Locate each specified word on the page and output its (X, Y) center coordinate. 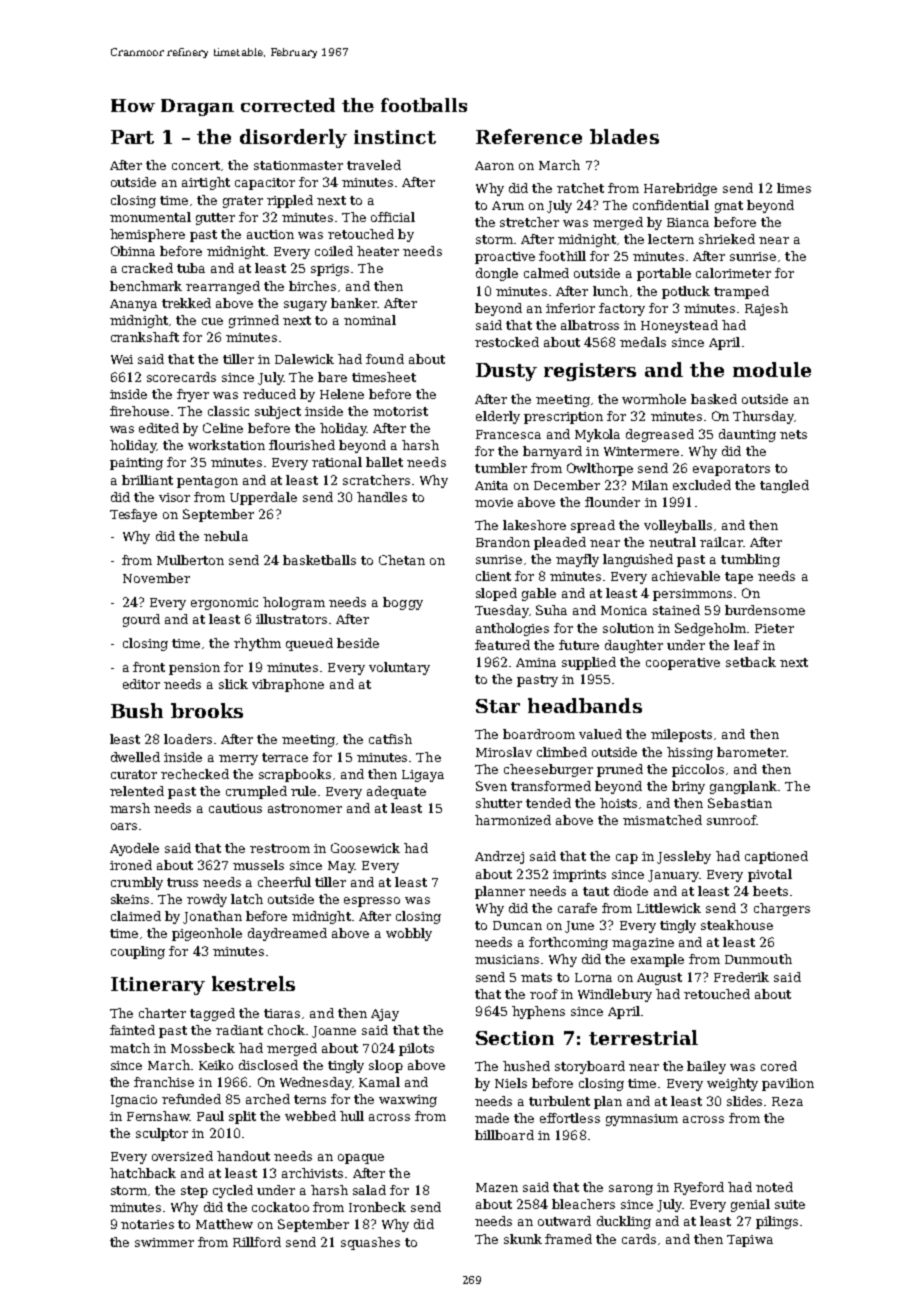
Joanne (334, 1032)
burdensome (765, 610)
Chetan (402, 560)
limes (794, 188)
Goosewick (365, 848)
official (393, 217)
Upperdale (263, 498)
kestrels (253, 983)
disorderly (293, 138)
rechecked (195, 774)
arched (268, 1099)
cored (779, 1066)
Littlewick (669, 908)
